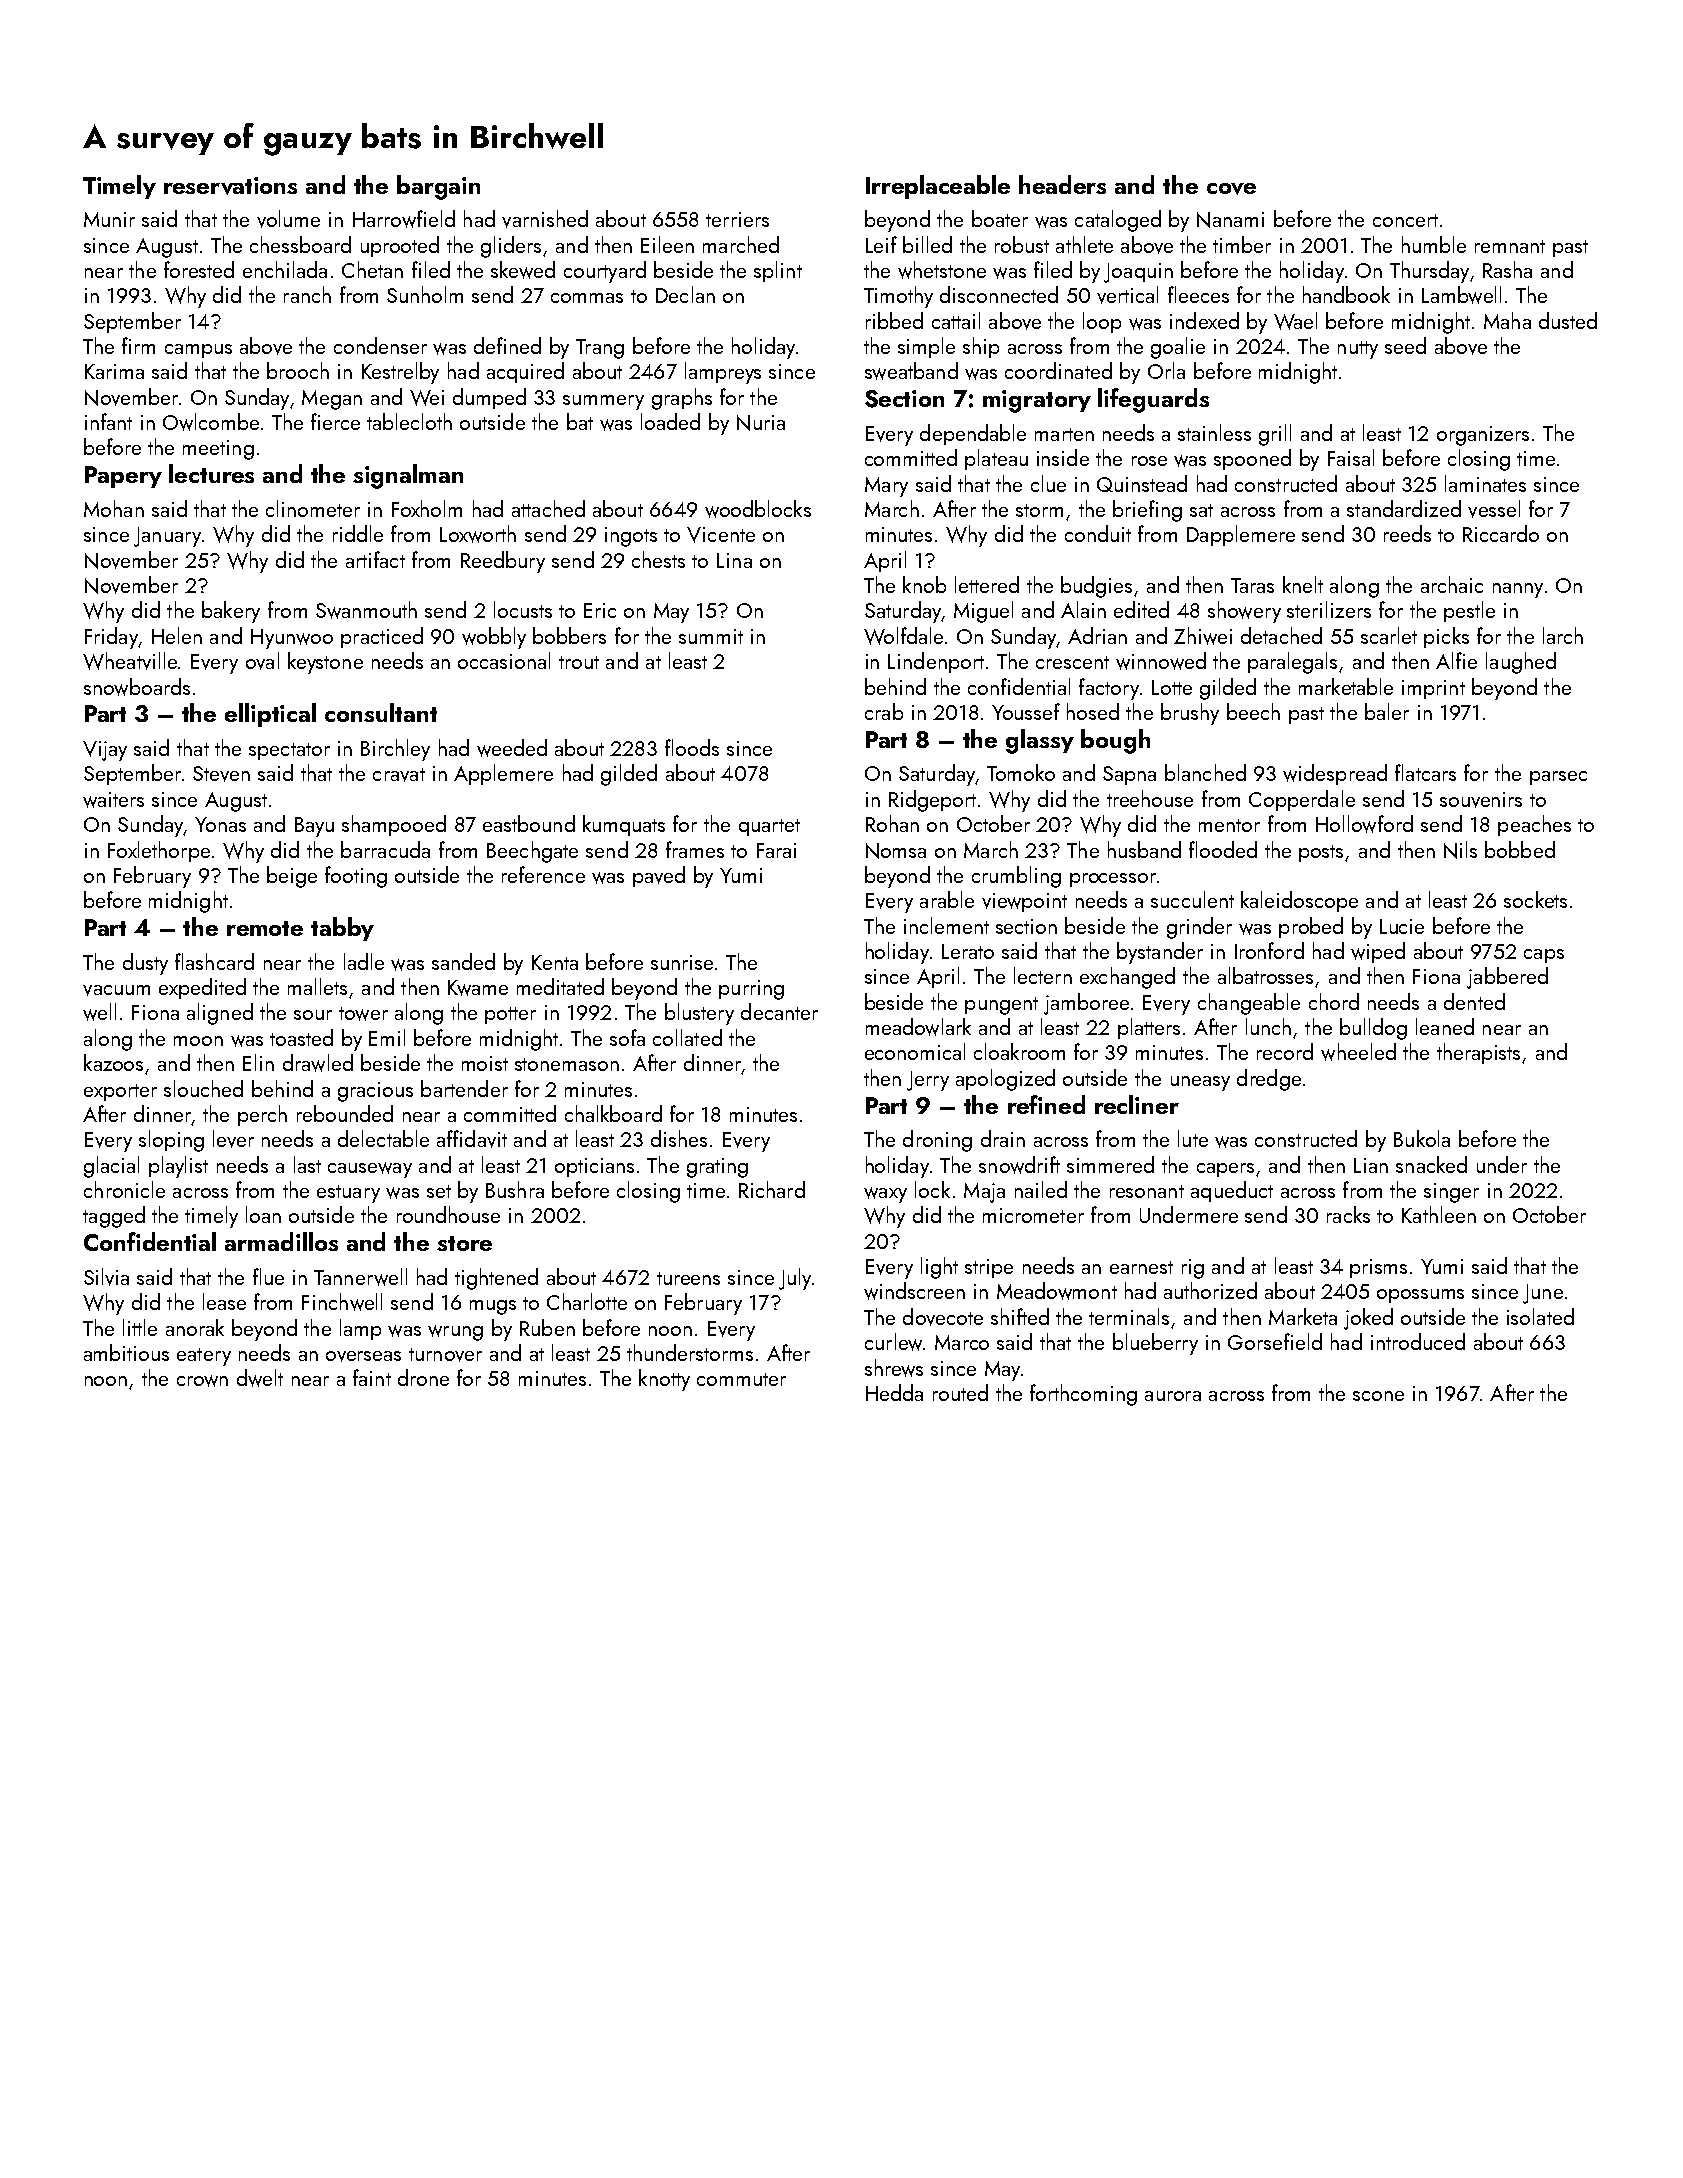 This screenshot has width=1683, height=2178. What do you see at coordinates (395, 750) in the screenshot?
I see `Birchley` at bounding box center [395, 750].
